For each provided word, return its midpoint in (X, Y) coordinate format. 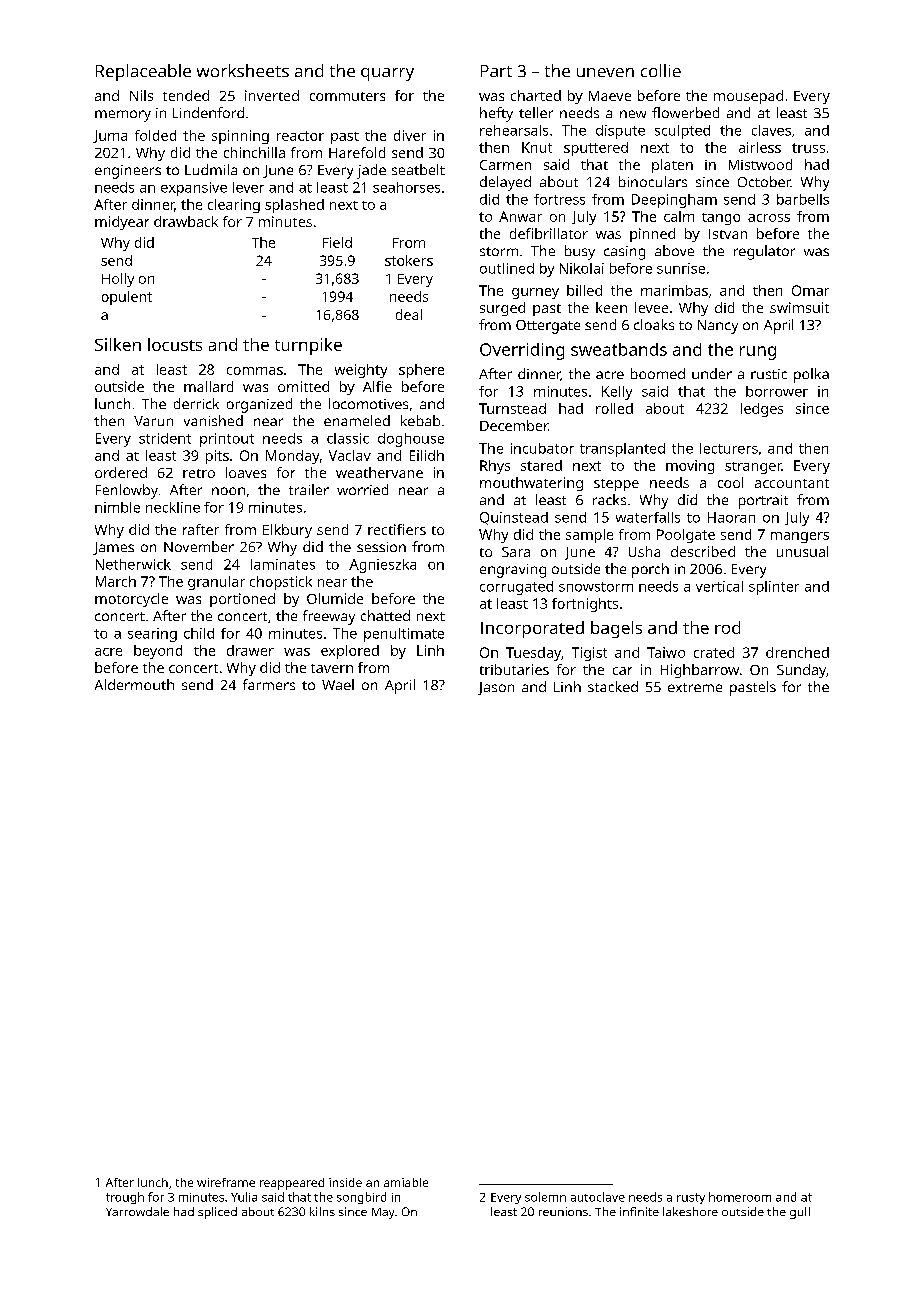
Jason (496, 688)
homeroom (740, 1197)
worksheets (243, 70)
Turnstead (512, 408)
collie (661, 70)
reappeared (292, 1184)
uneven (605, 72)
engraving (513, 571)
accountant (792, 483)
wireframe (226, 1182)
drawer (250, 650)
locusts (175, 344)
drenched (797, 652)
